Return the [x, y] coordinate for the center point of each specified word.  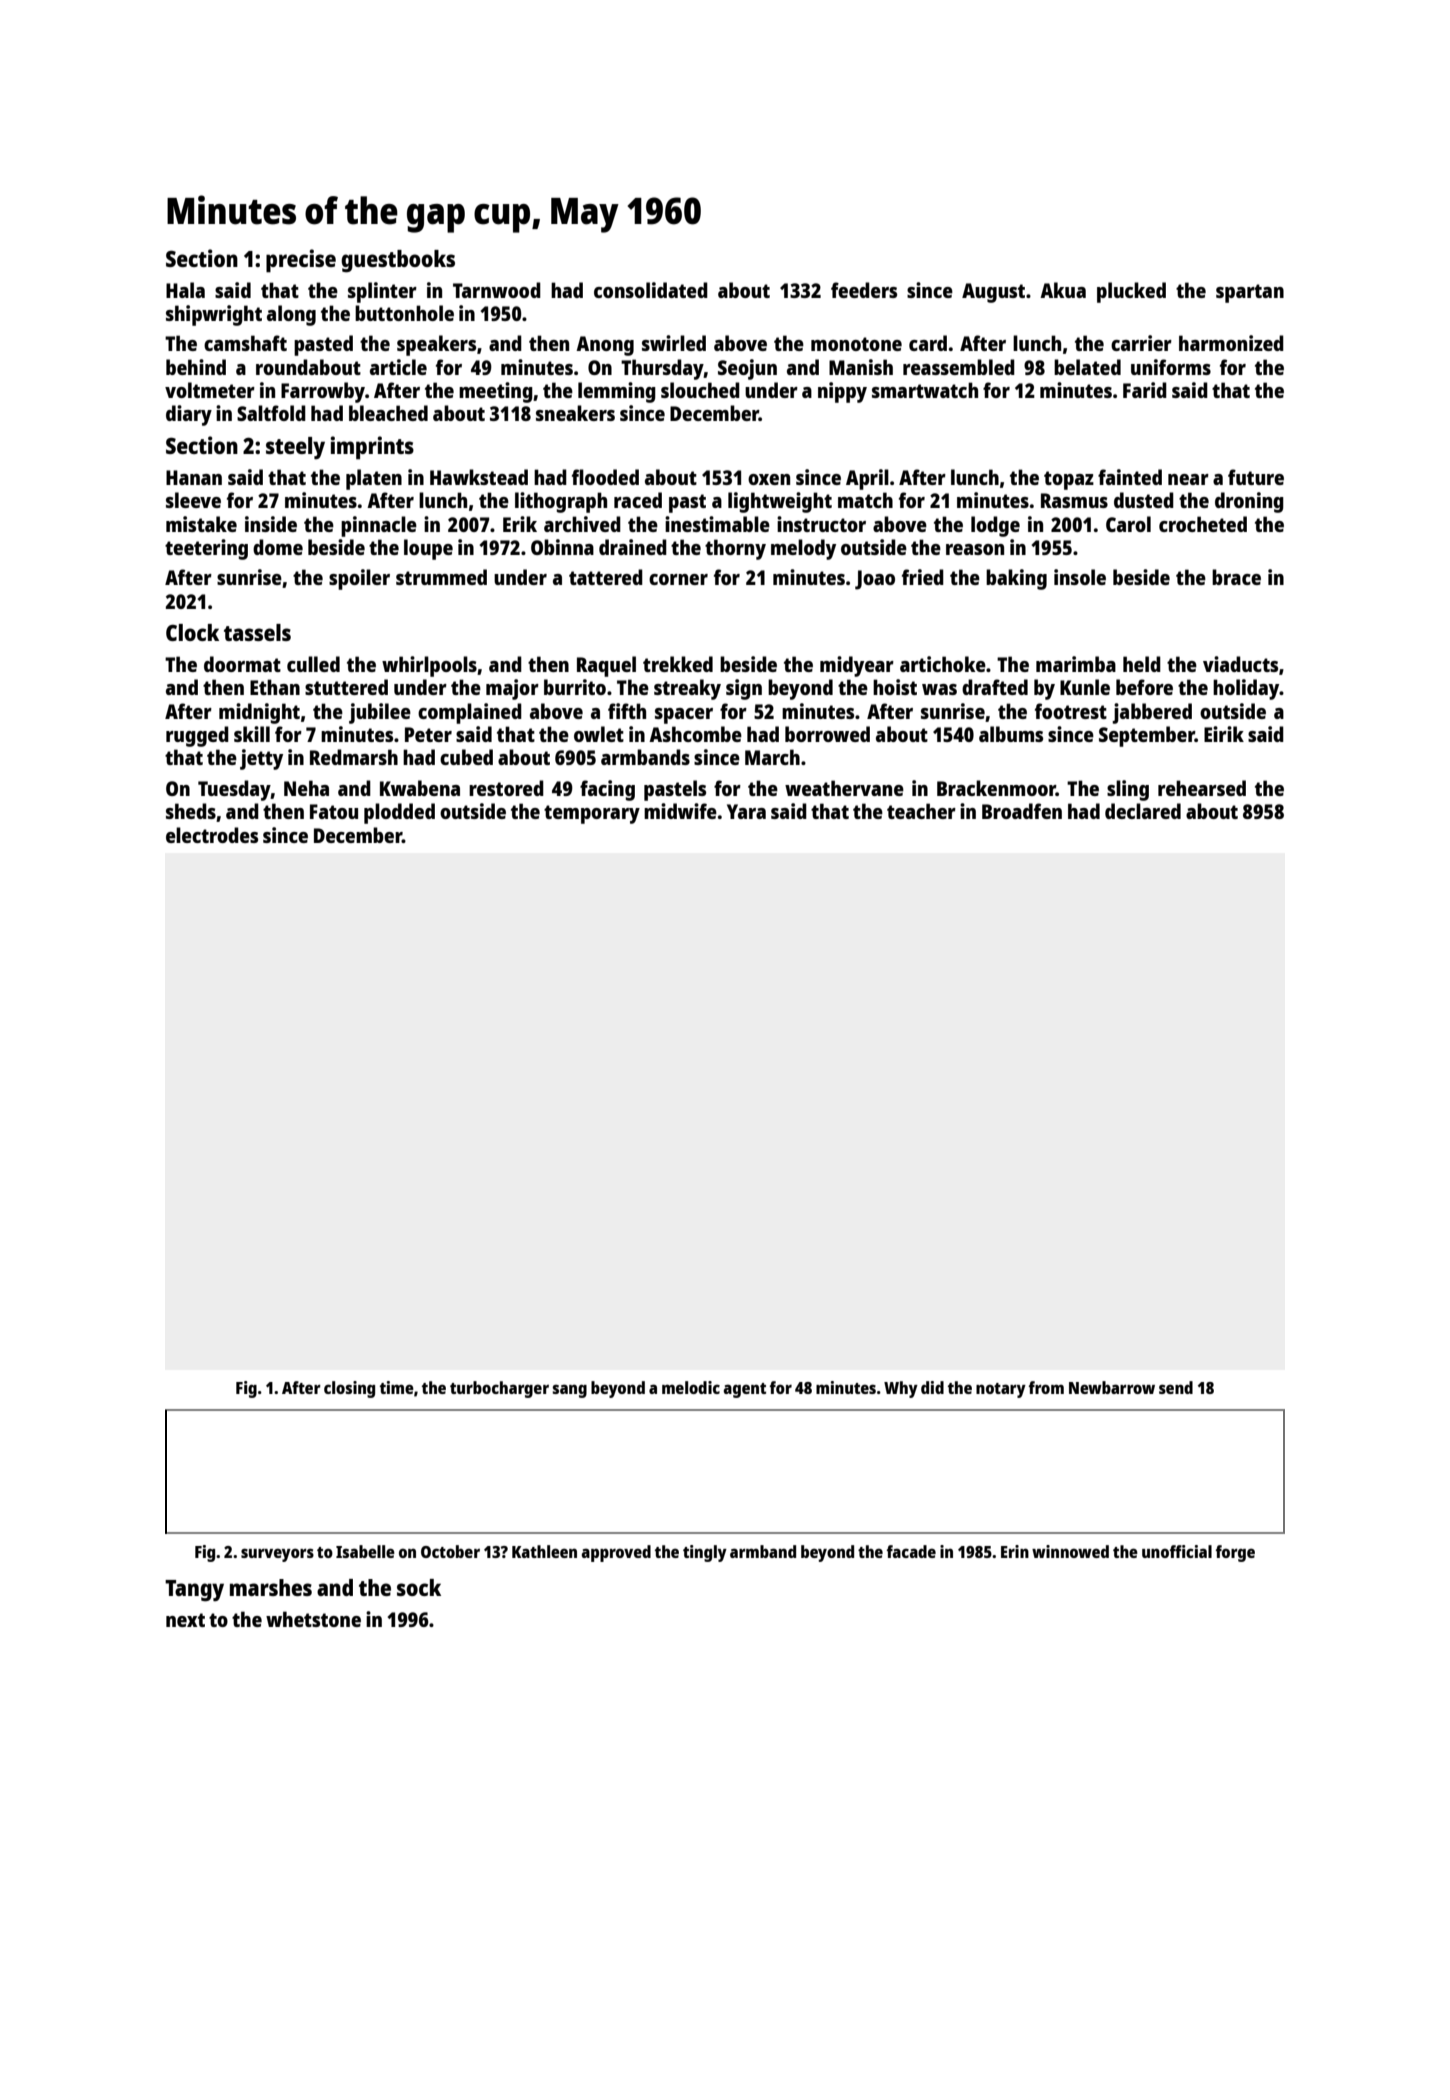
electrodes [212, 835]
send [1176, 1387]
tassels [257, 632]
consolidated [651, 290]
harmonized [1231, 343]
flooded [605, 477]
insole [1080, 577]
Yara [746, 811]
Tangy [194, 1591]
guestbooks [398, 261]
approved [616, 1553]
